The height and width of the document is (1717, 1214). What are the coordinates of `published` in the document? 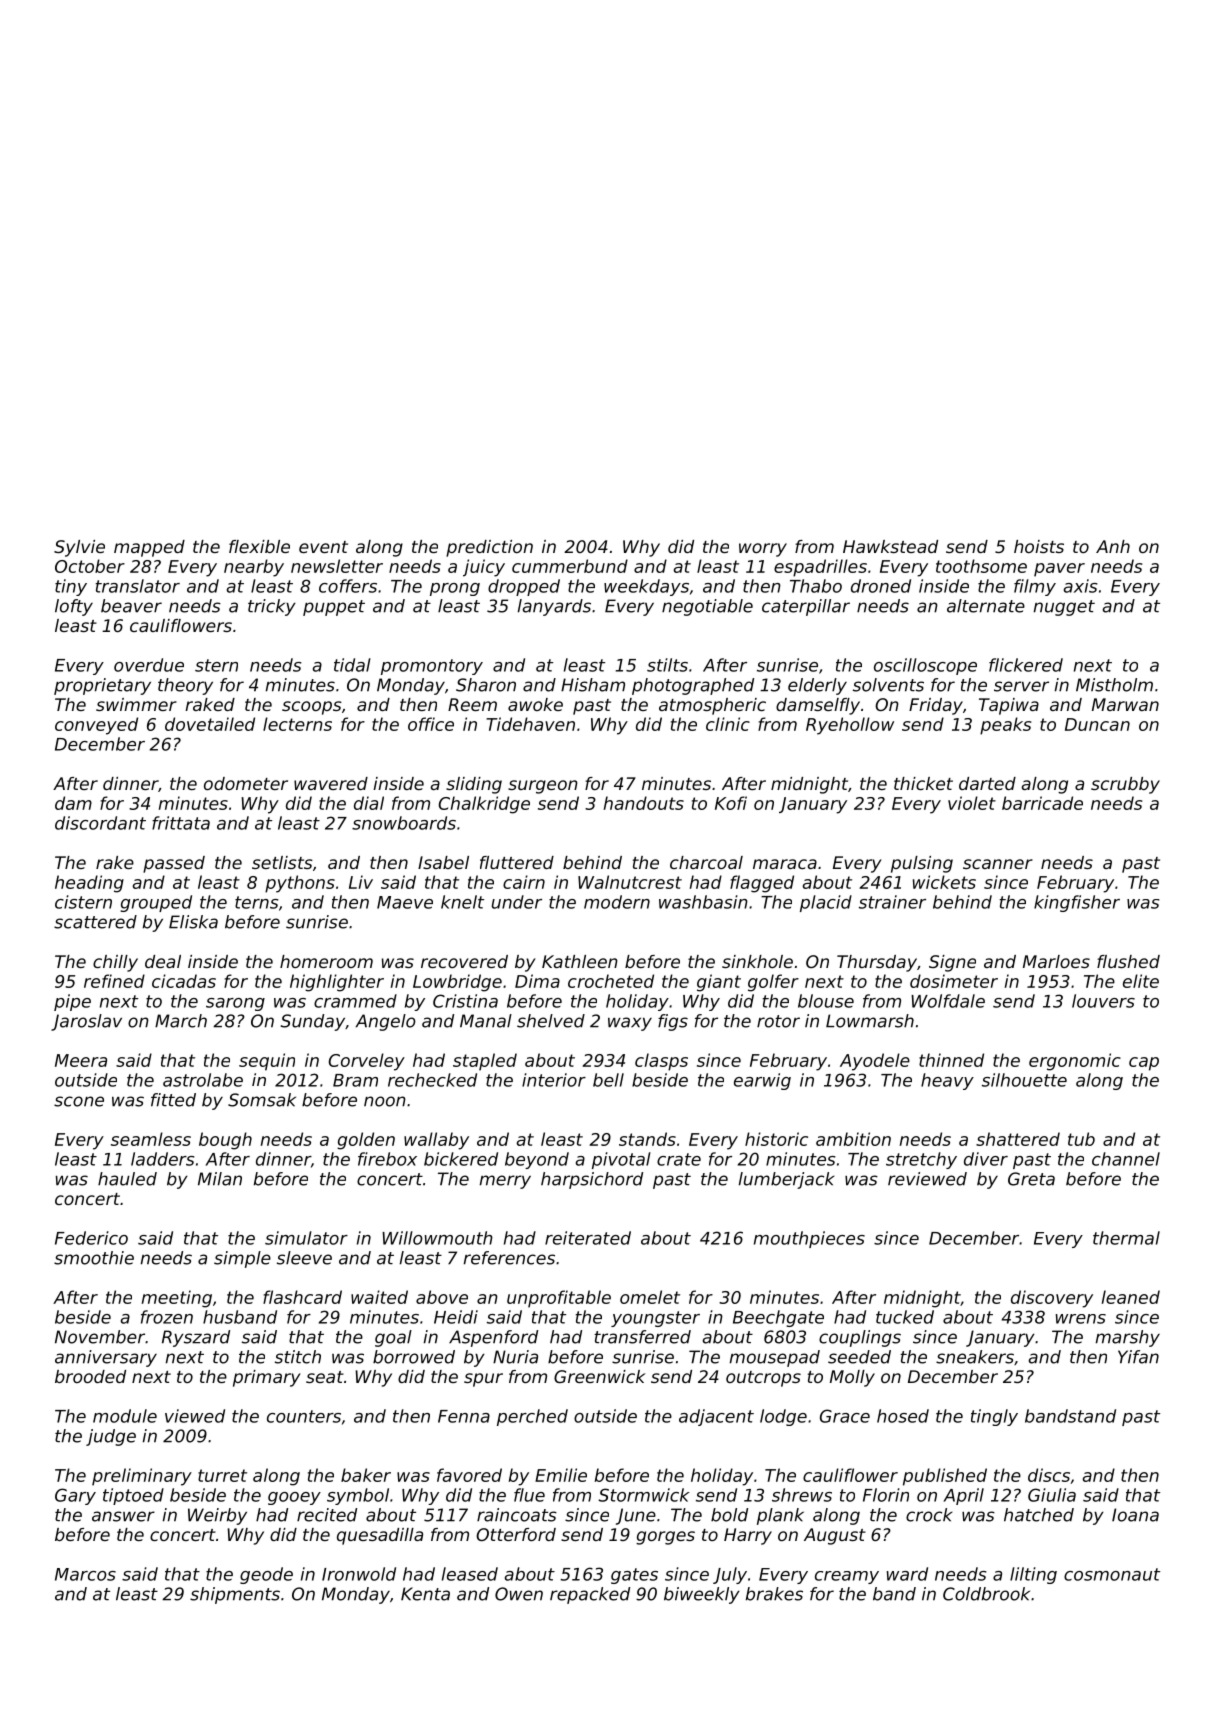 It's located at (945, 1477).
